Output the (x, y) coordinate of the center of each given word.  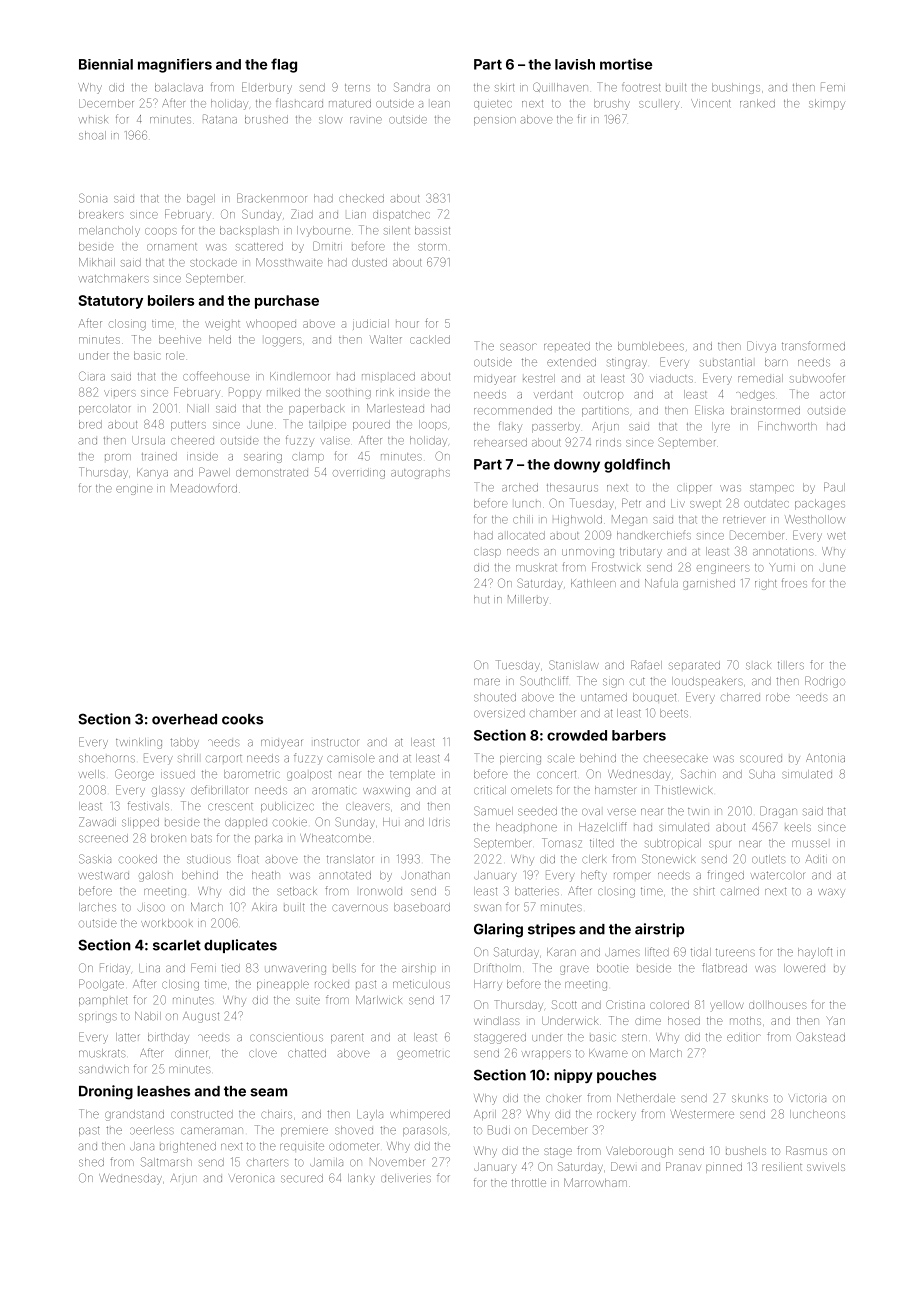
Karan (561, 952)
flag (284, 65)
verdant (553, 394)
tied (231, 968)
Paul (834, 487)
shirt (704, 891)
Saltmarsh (166, 1162)
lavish (575, 64)
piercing (520, 760)
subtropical (673, 844)
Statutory (111, 302)
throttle (528, 1183)
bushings (736, 88)
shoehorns (107, 758)
